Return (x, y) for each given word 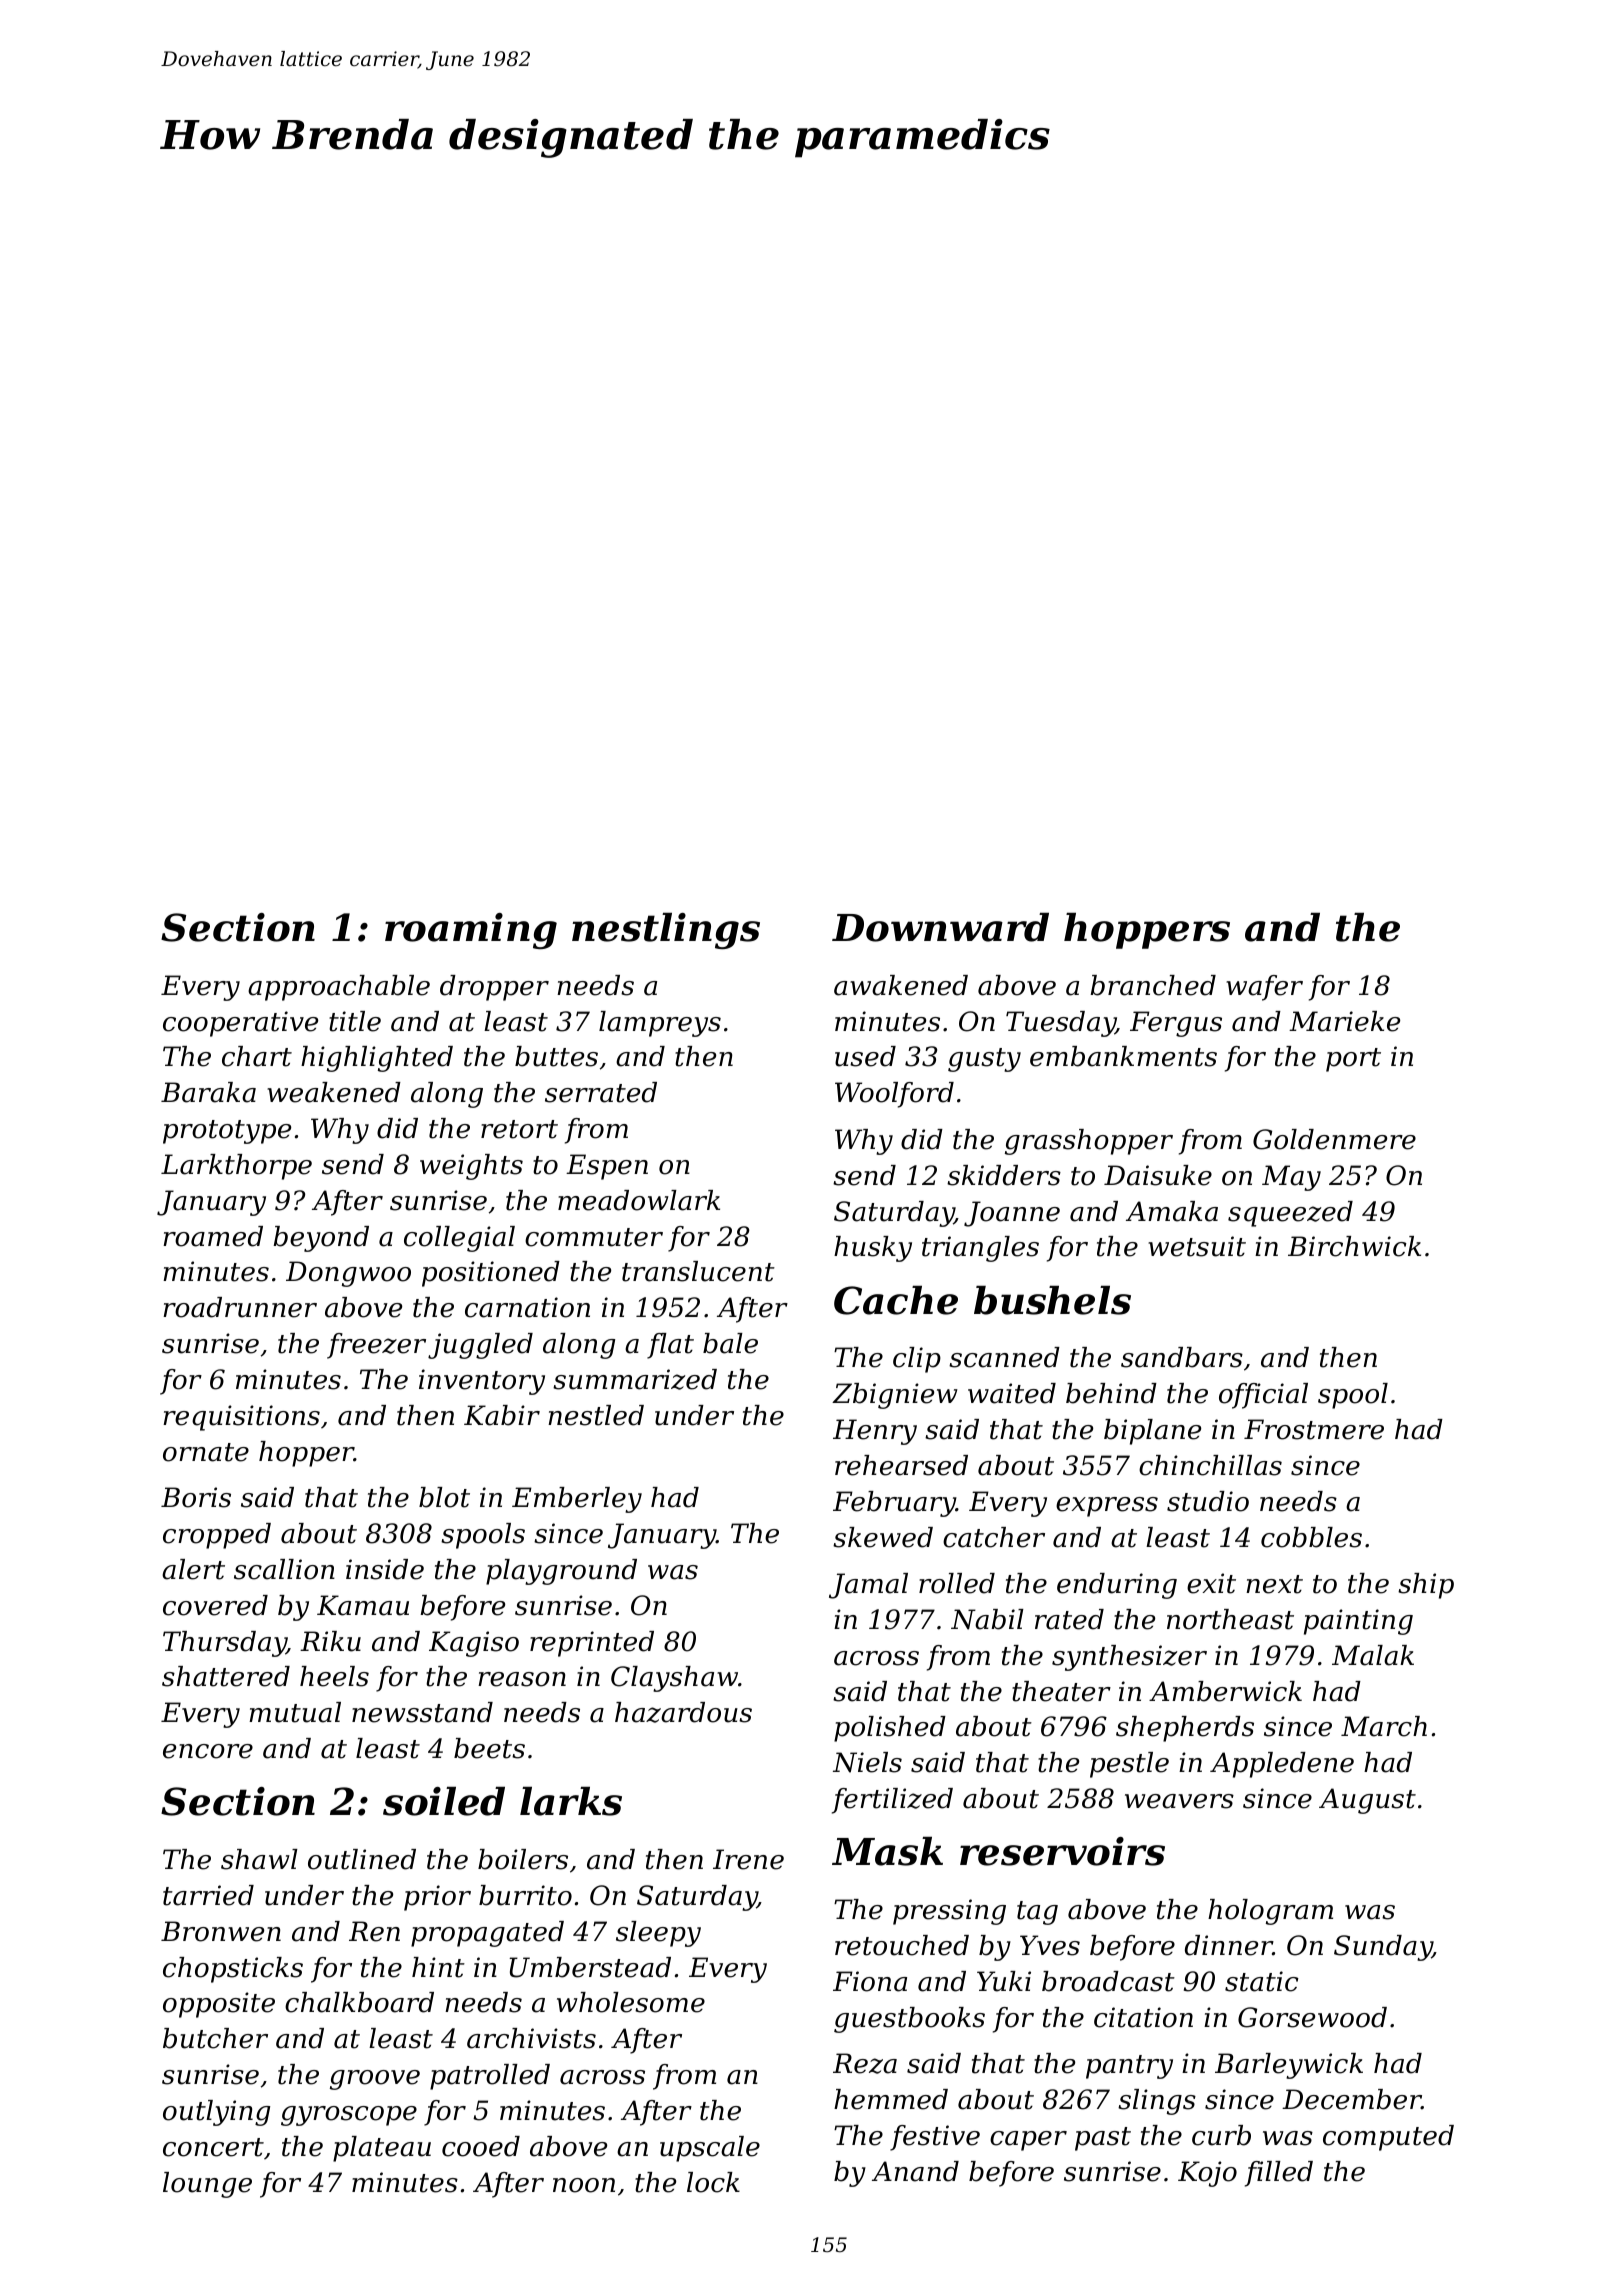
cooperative (240, 1024)
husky (873, 1249)
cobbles (1311, 1537)
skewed (883, 1537)
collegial (459, 1239)
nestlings (666, 931)
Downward (940, 927)
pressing (949, 1912)
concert (213, 2147)
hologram (1270, 1912)
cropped (217, 1536)
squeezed (1290, 1214)
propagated (487, 1934)
